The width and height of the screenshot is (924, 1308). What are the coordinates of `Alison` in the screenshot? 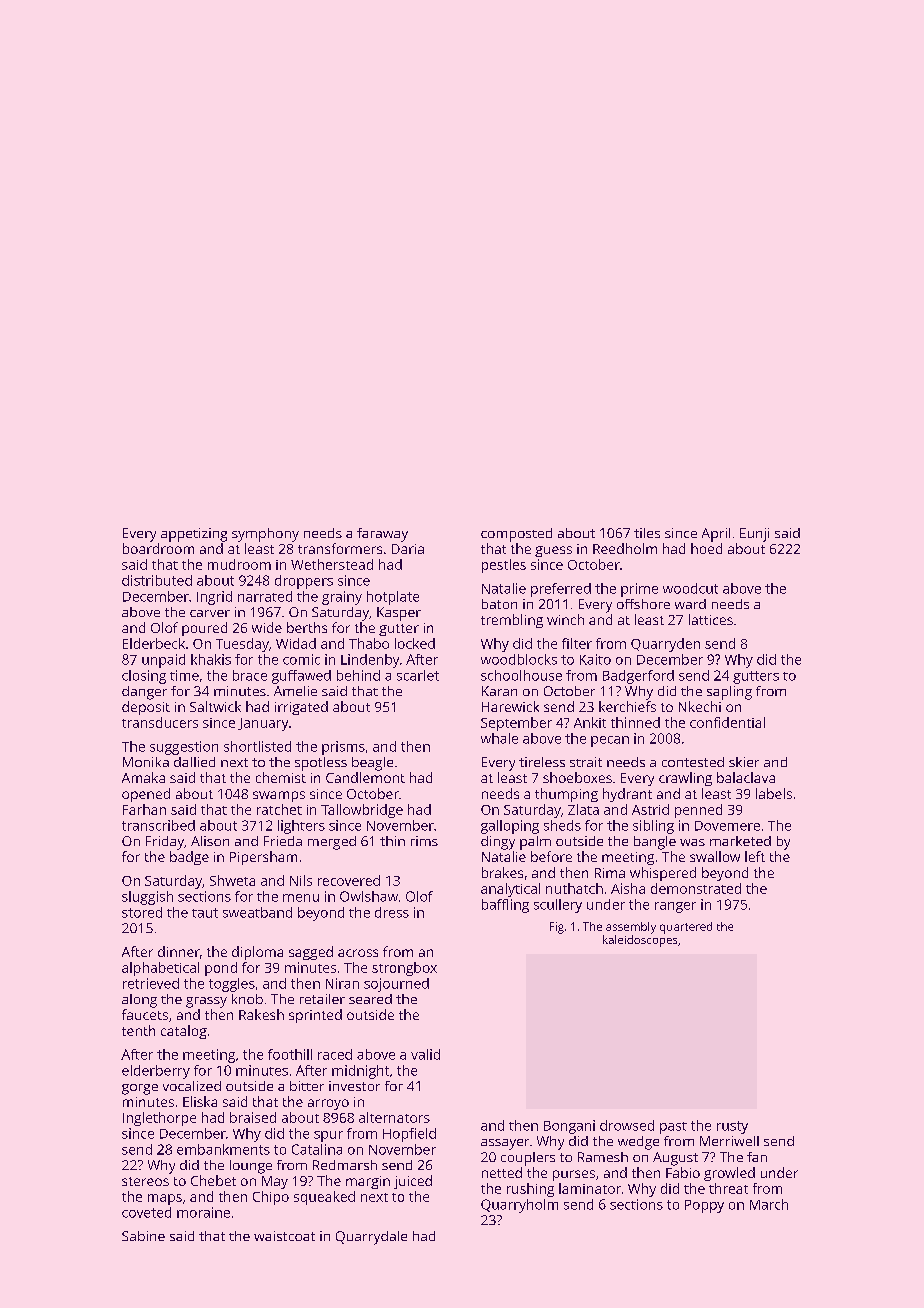 It's located at (210, 841).
